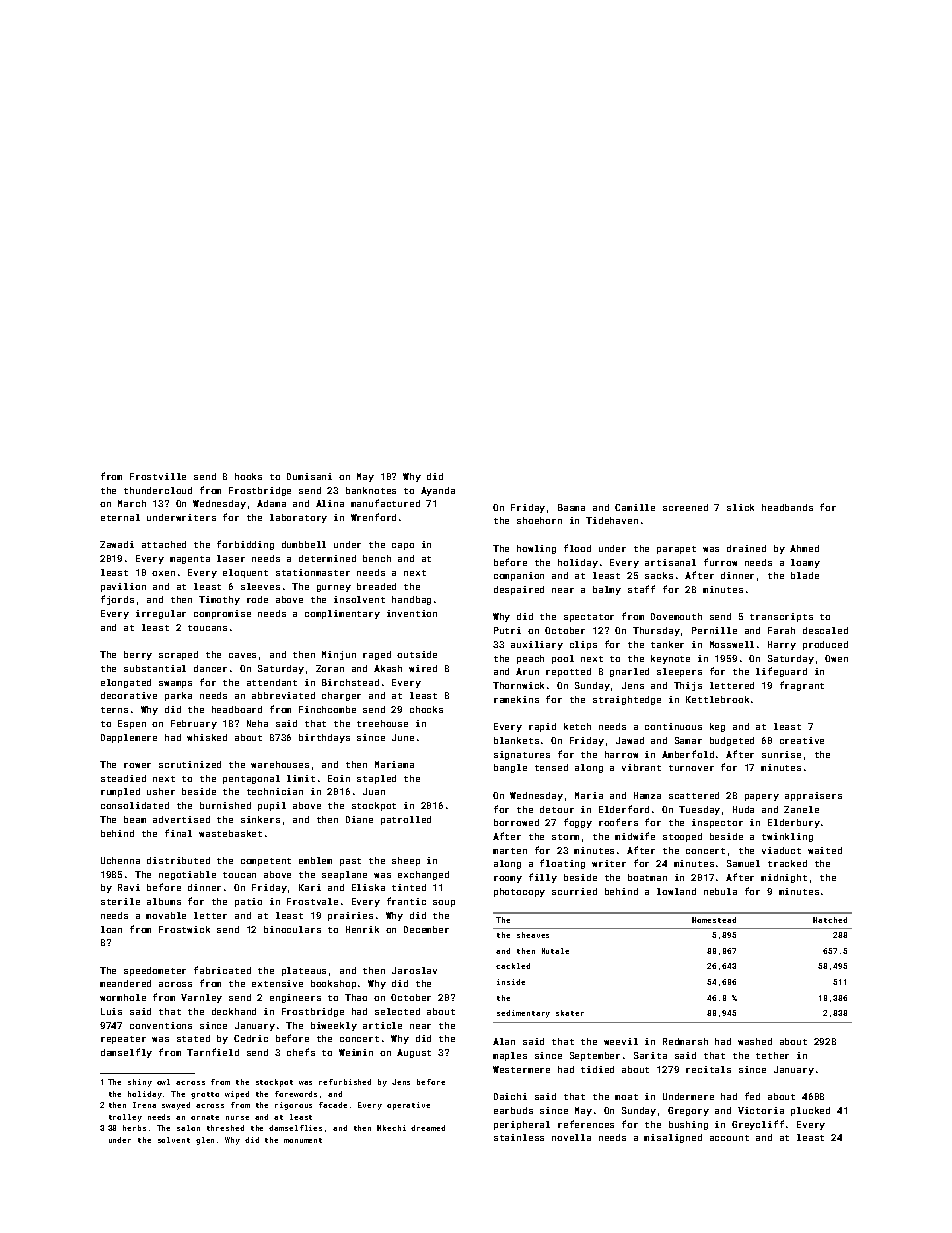 This document has height=1233, width=952. What do you see at coordinates (190, 560) in the document?
I see `magenta` at bounding box center [190, 560].
